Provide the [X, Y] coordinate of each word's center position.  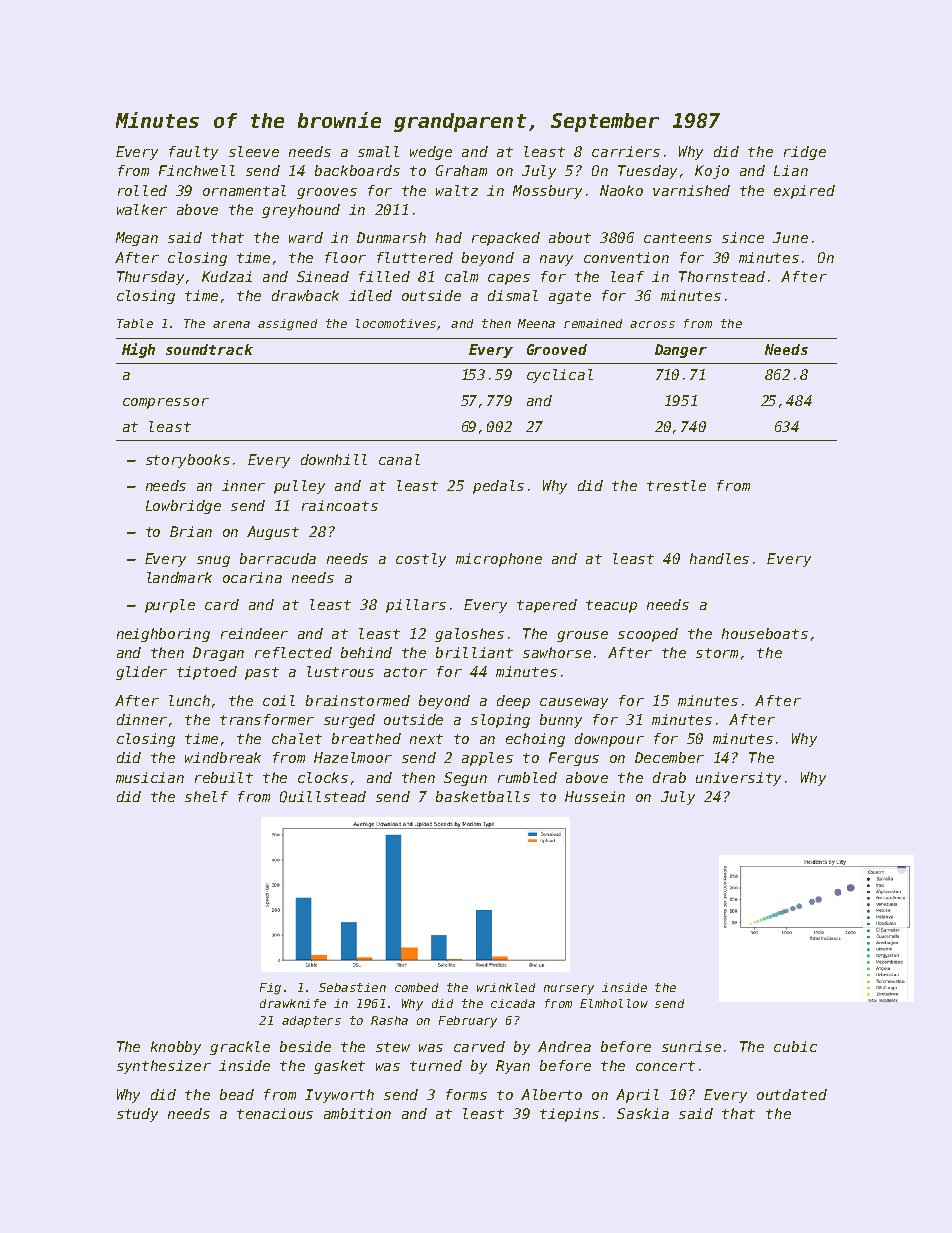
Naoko [621, 190]
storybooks [188, 461]
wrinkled [506, 987]
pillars [416, 606]
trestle [676, 485]
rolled [142, 190]
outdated [792, 1094]
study [137, 1115]
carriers [626, 151]
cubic [795, 1046]
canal [399, 459]
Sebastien [352, 987]
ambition [357, 1113]
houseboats [765, 633]
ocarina [252, 577]
